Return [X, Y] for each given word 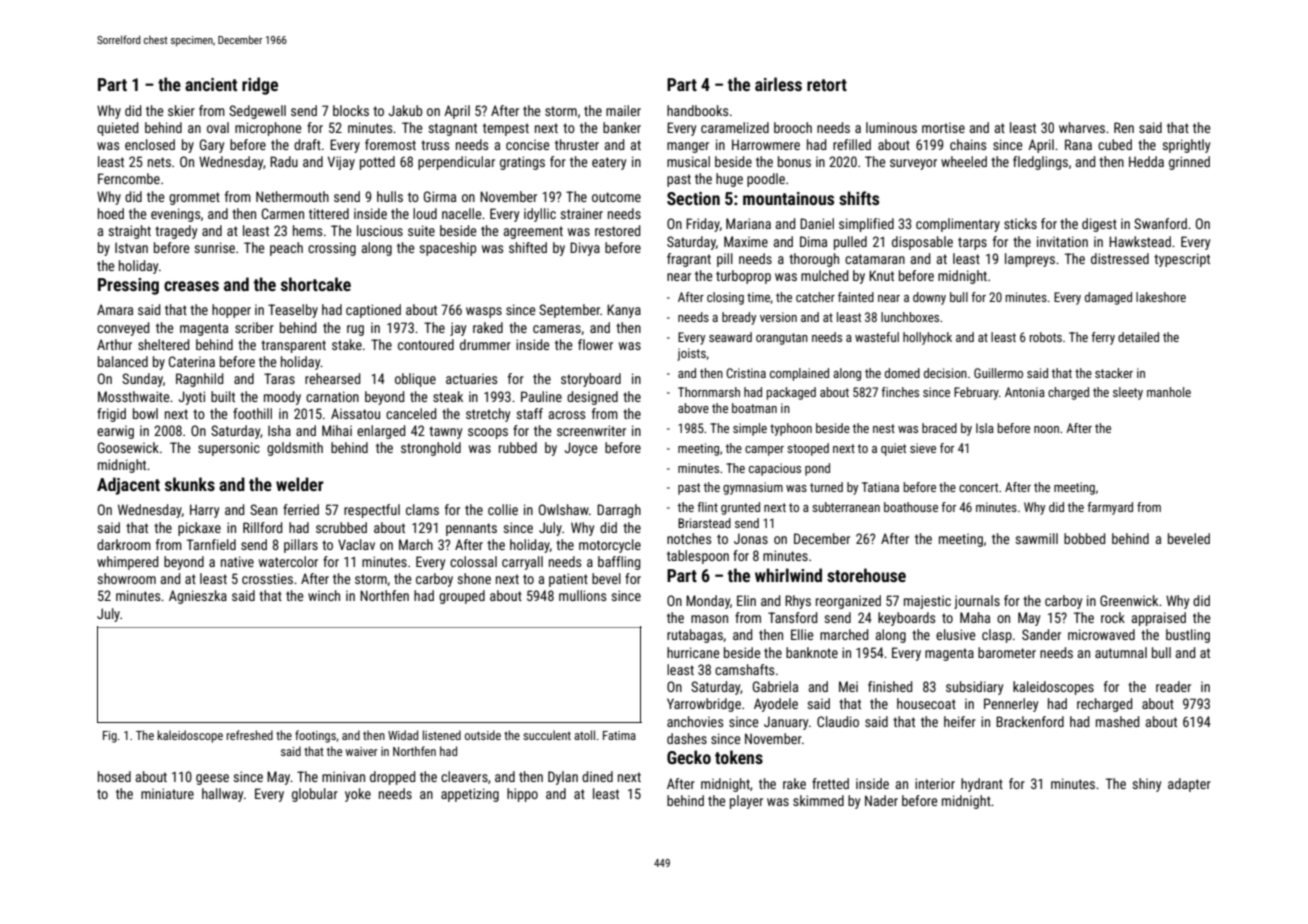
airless [778, 84]
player [746, 802]
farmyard [1110, 508]
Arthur [114, 344]
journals [977, 602]
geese [212, 779]
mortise [943, 128]
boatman [754, 408]
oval [218, 127]
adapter [1189, 785]
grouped [462, 597]
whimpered [127, 563]
